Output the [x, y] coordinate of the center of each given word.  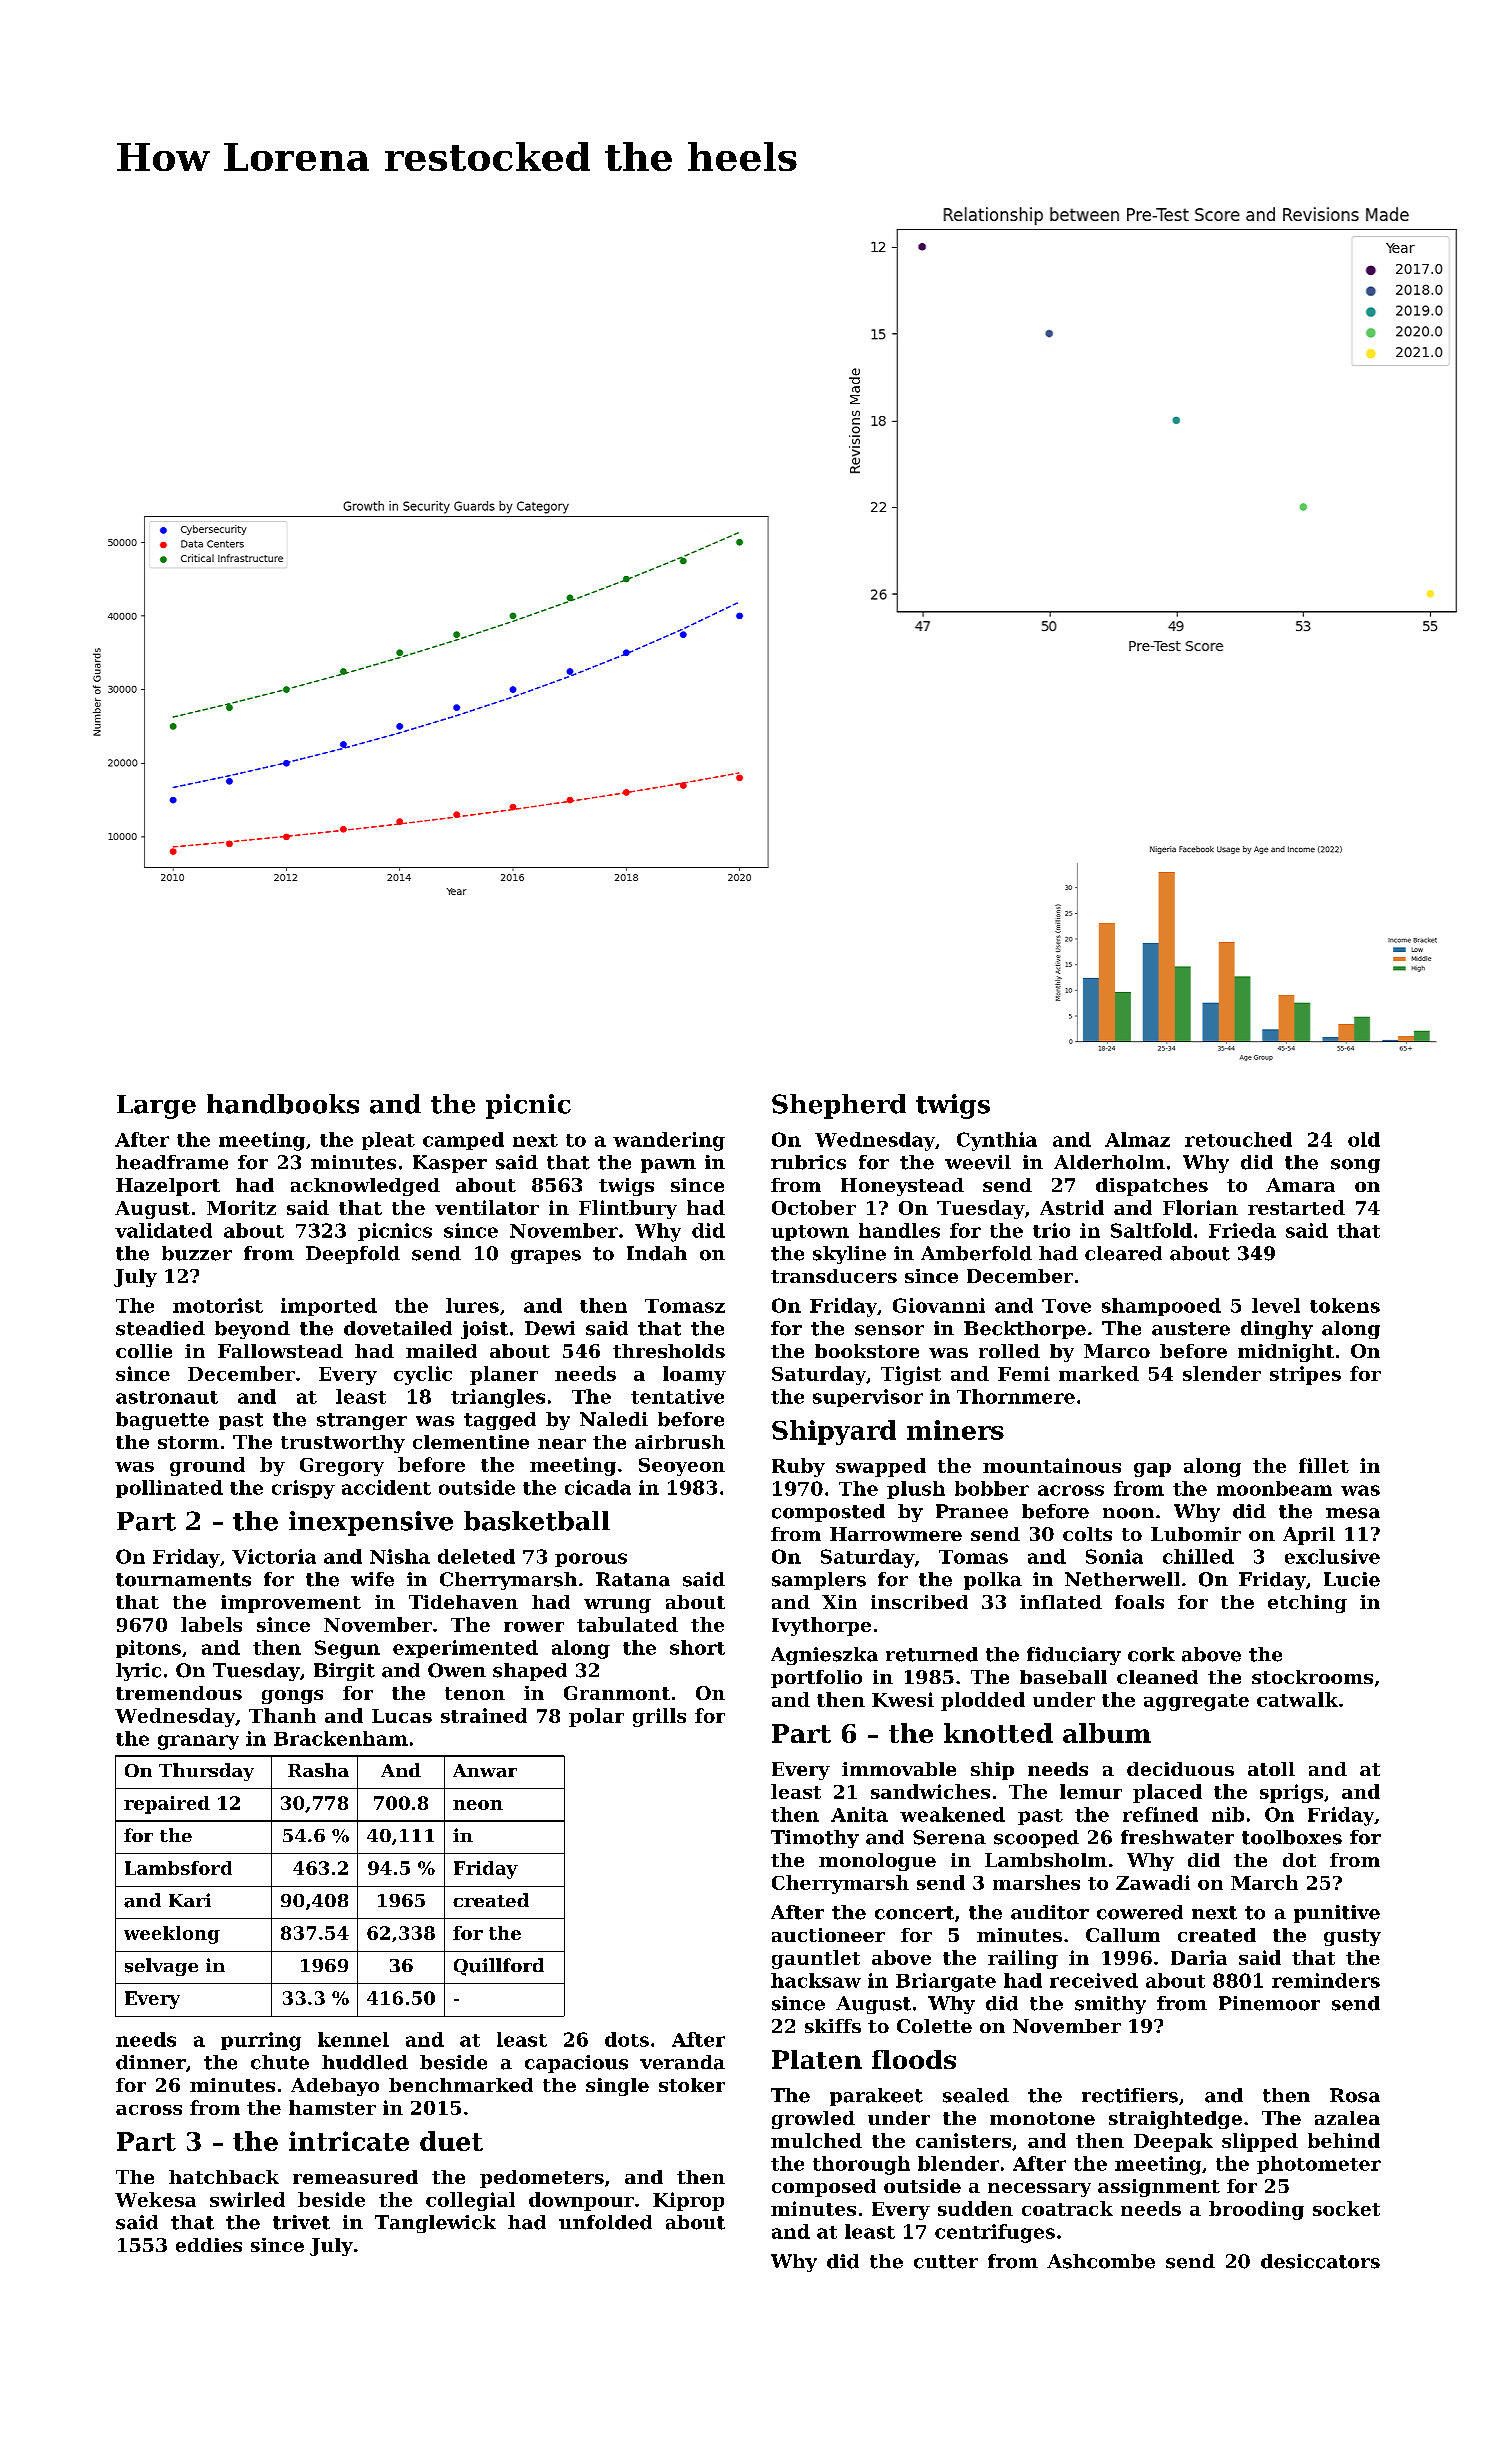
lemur [1091, 1791]
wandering [669, 1141]
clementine [471, 1442]
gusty [1352, 1937]
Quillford [499, 1967]
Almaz [1137, 1139]
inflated [1061, 1602]
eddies [209, 2245]
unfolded [605, 2222]
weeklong [172, 1935]
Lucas [402, 1716]
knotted [998, 1733]
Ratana [633, 1579]
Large [156, 1107]
